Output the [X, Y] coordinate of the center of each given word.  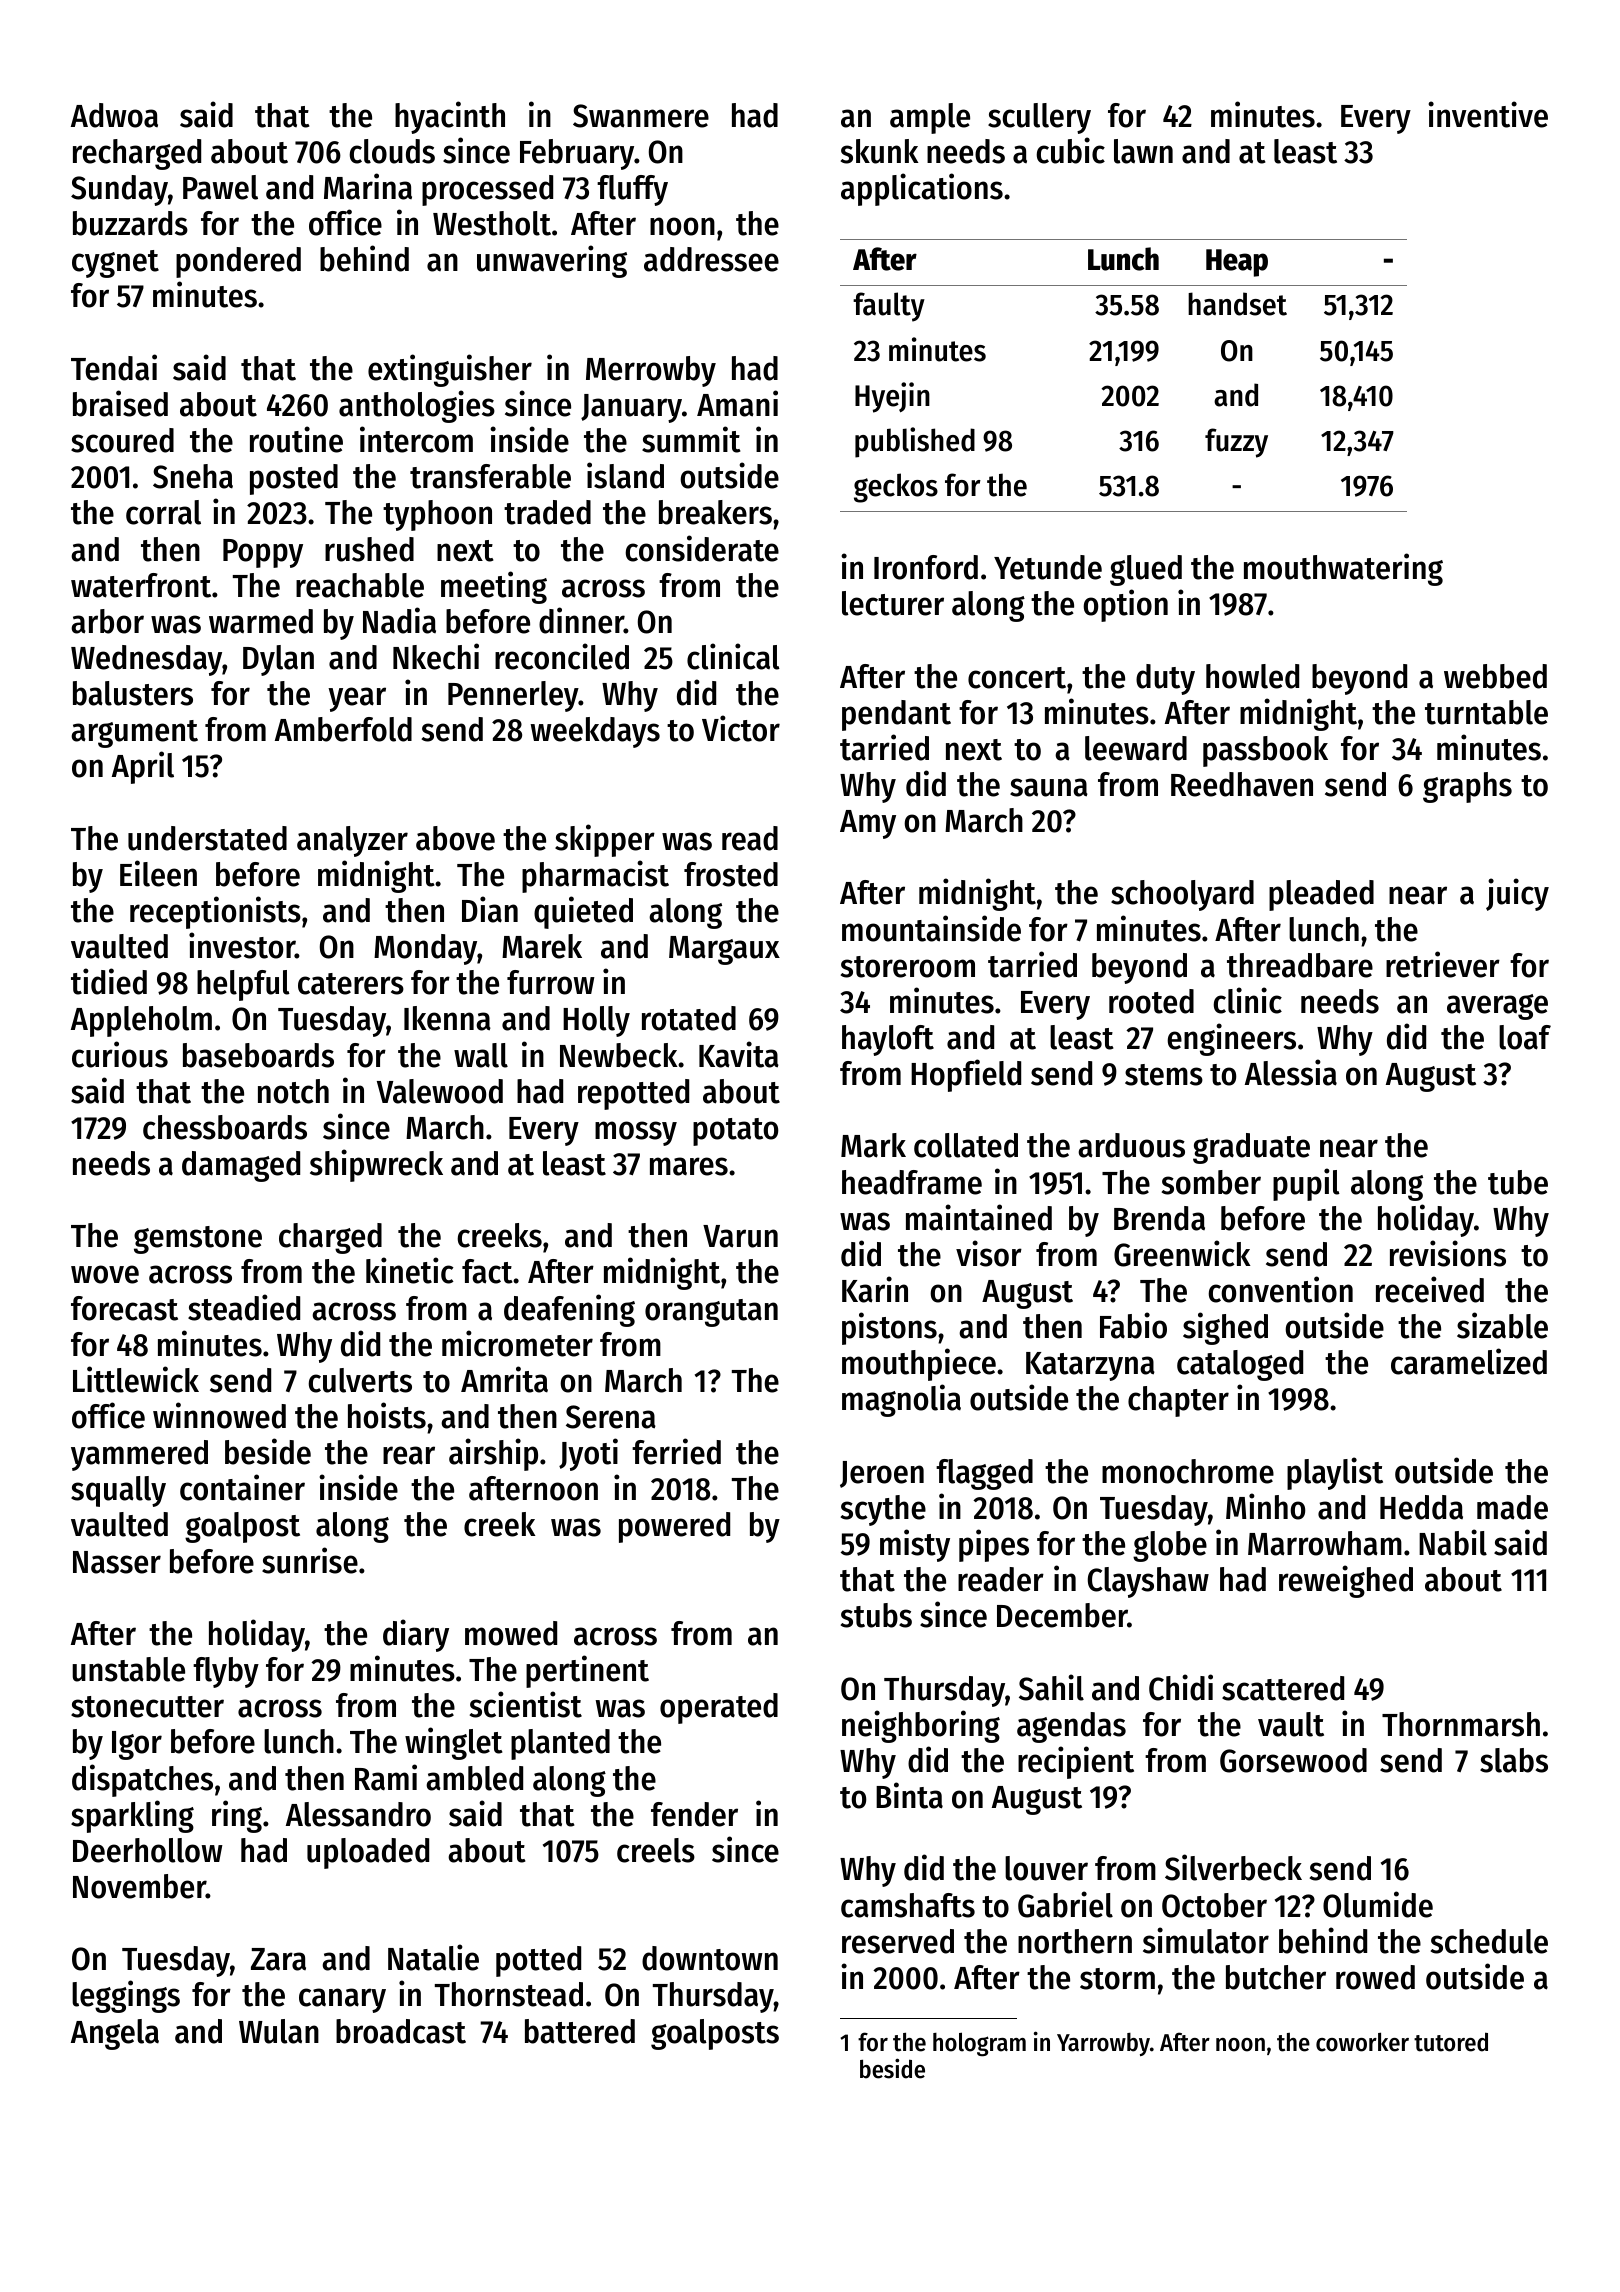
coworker [1362, 2042]
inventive [1488, 114]
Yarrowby [1103, 2044]
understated [207, 838]
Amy [868, 824]
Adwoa [114, 115]
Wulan [279, 2031]
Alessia [1291, 1072]
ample [930, 118]
